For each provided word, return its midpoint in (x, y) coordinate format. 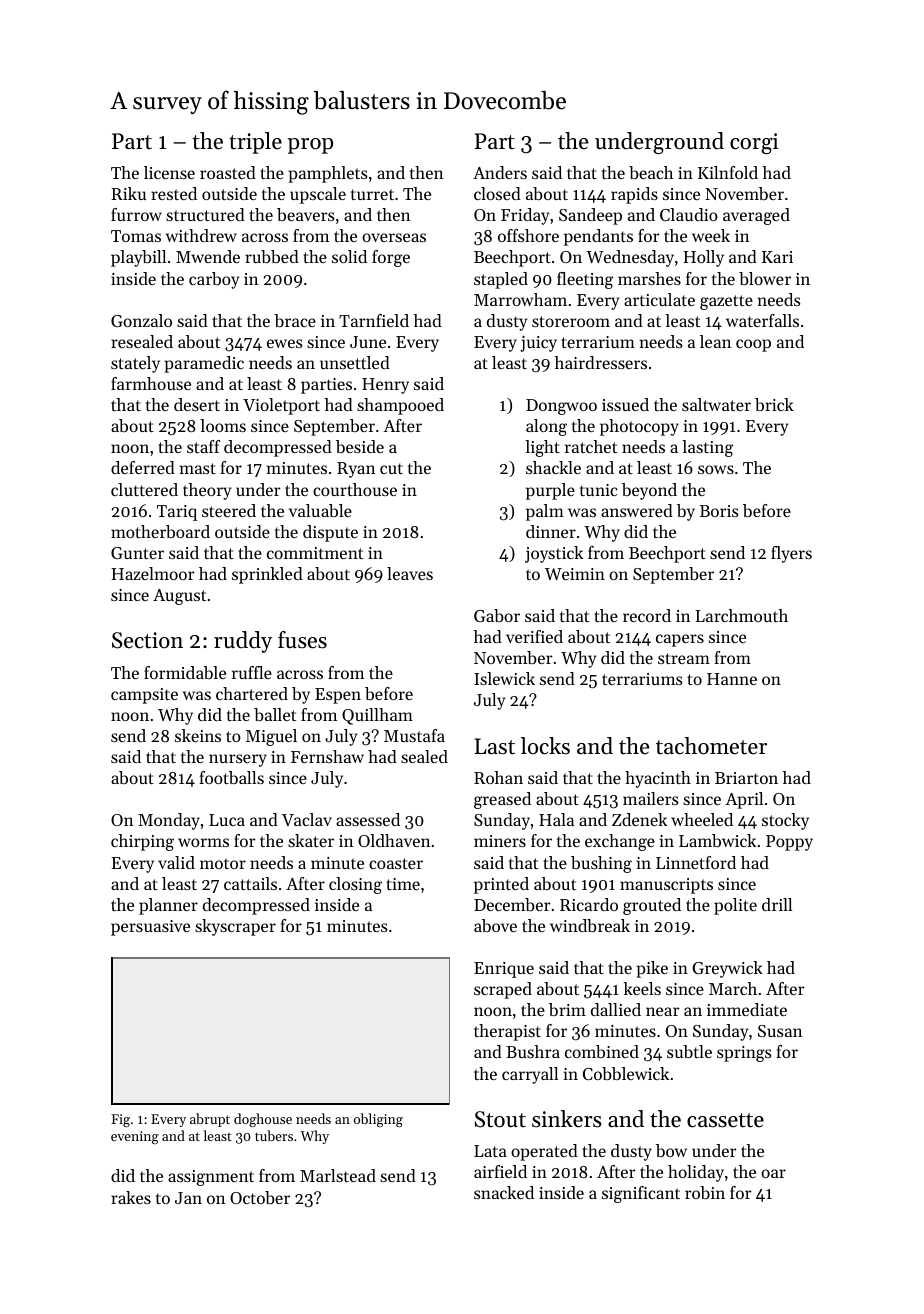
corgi (754, 143)
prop (310, 146)
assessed (368, 819)
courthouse (355, 489)
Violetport (281, 406)
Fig (120, 1120)
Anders (500, 172)
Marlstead (338, 1175)
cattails (250, 883)
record (647, 615)
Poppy (789, 843)
